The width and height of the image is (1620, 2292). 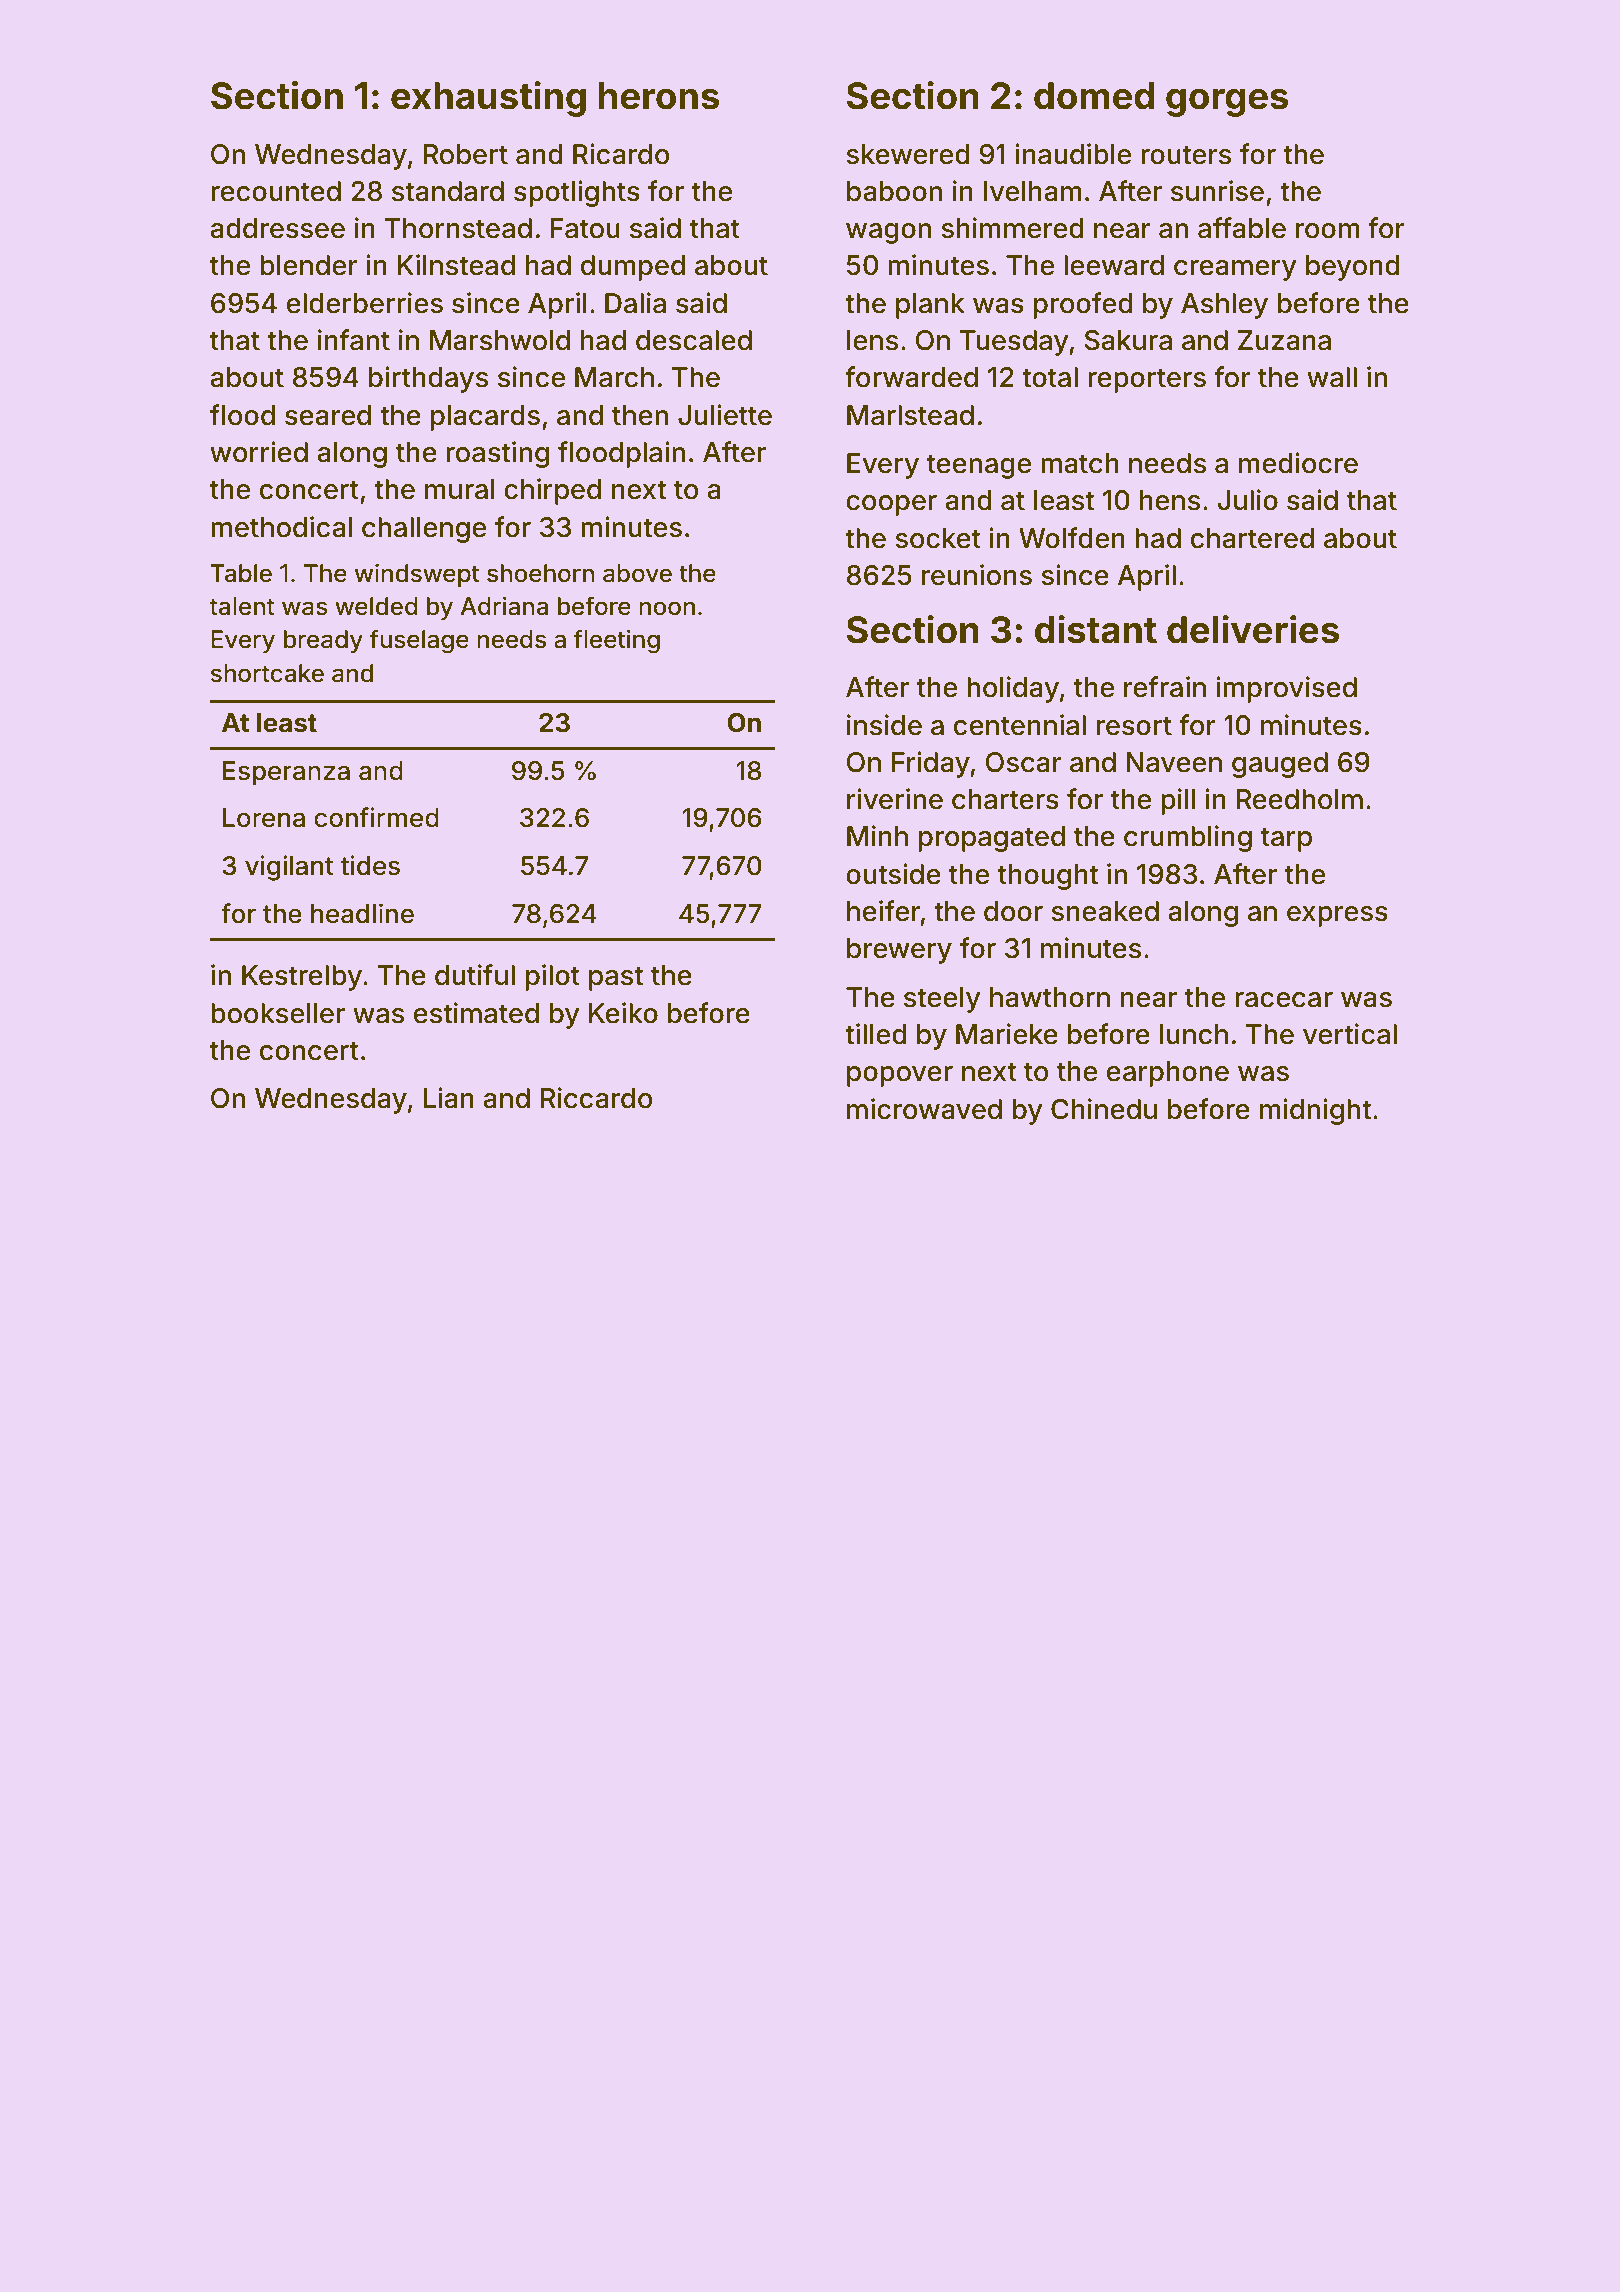 What do you see at coordinates (281, 527) in the image?
I see `methodical` at bounding box center [281, 527].
